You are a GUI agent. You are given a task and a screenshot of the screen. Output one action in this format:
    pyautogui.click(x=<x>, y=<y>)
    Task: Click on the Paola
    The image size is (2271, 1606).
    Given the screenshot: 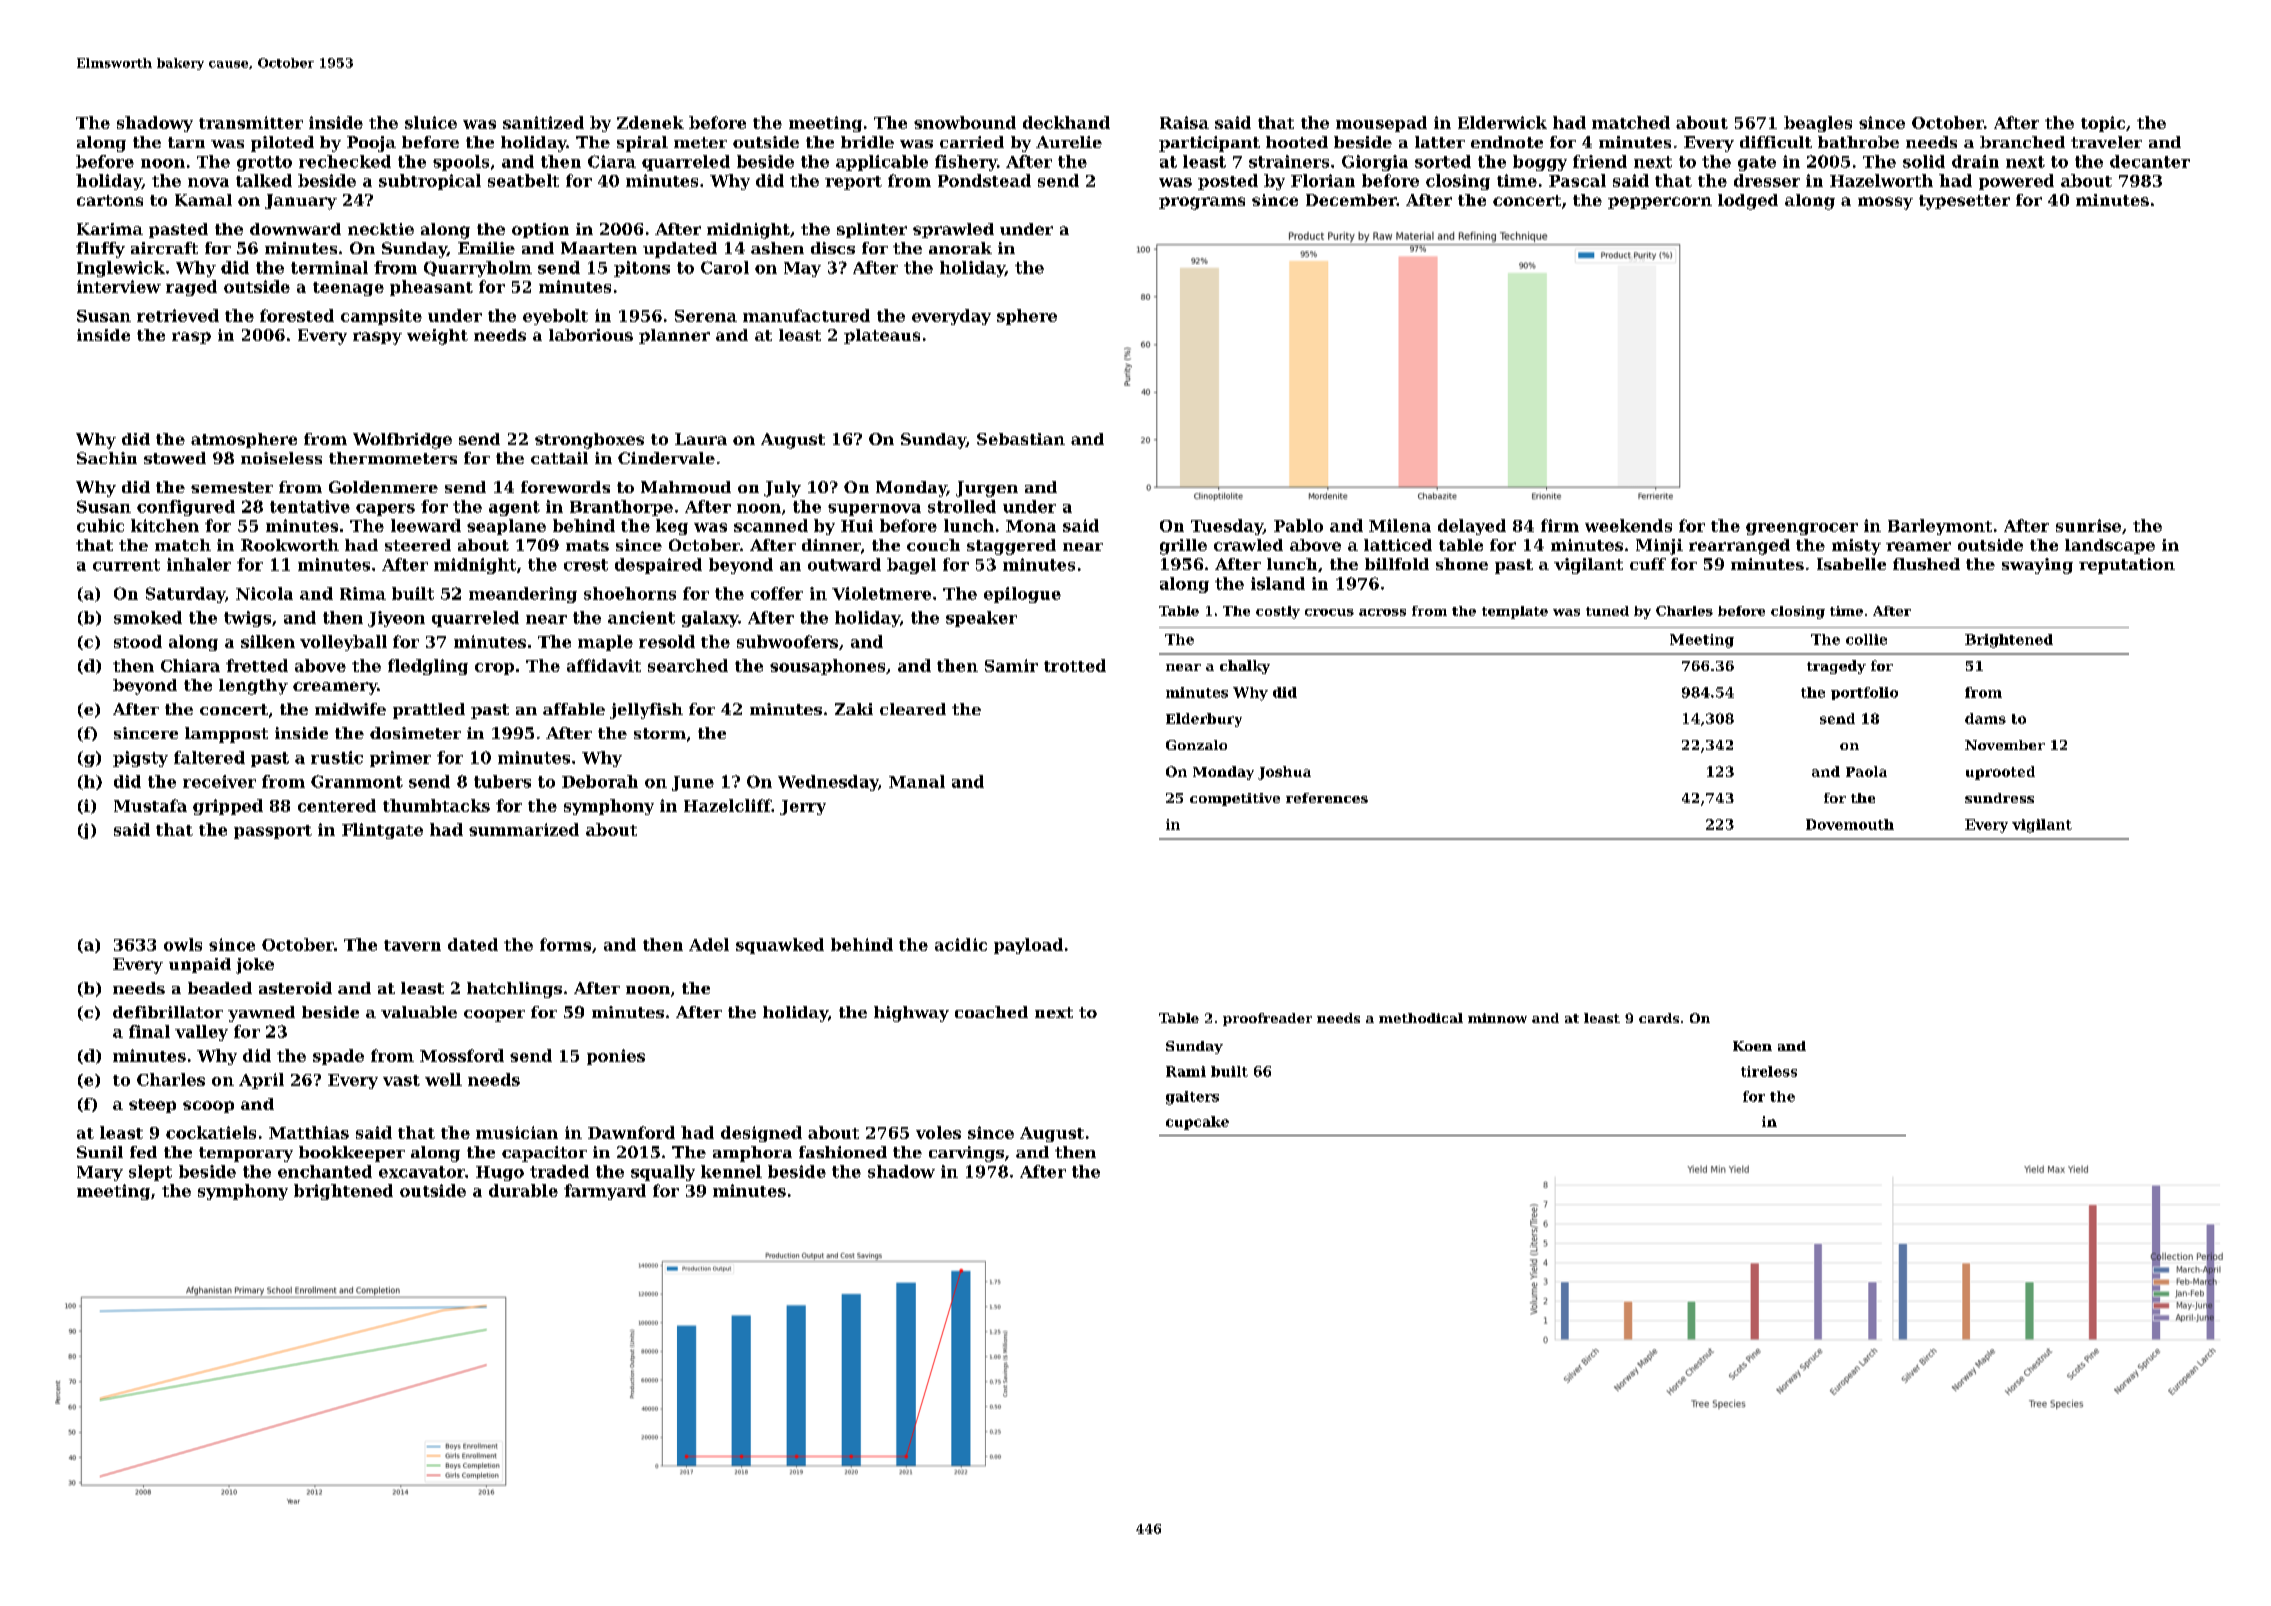 What is the action you would take?
    pyautogui.click(x=1866, y=771)
